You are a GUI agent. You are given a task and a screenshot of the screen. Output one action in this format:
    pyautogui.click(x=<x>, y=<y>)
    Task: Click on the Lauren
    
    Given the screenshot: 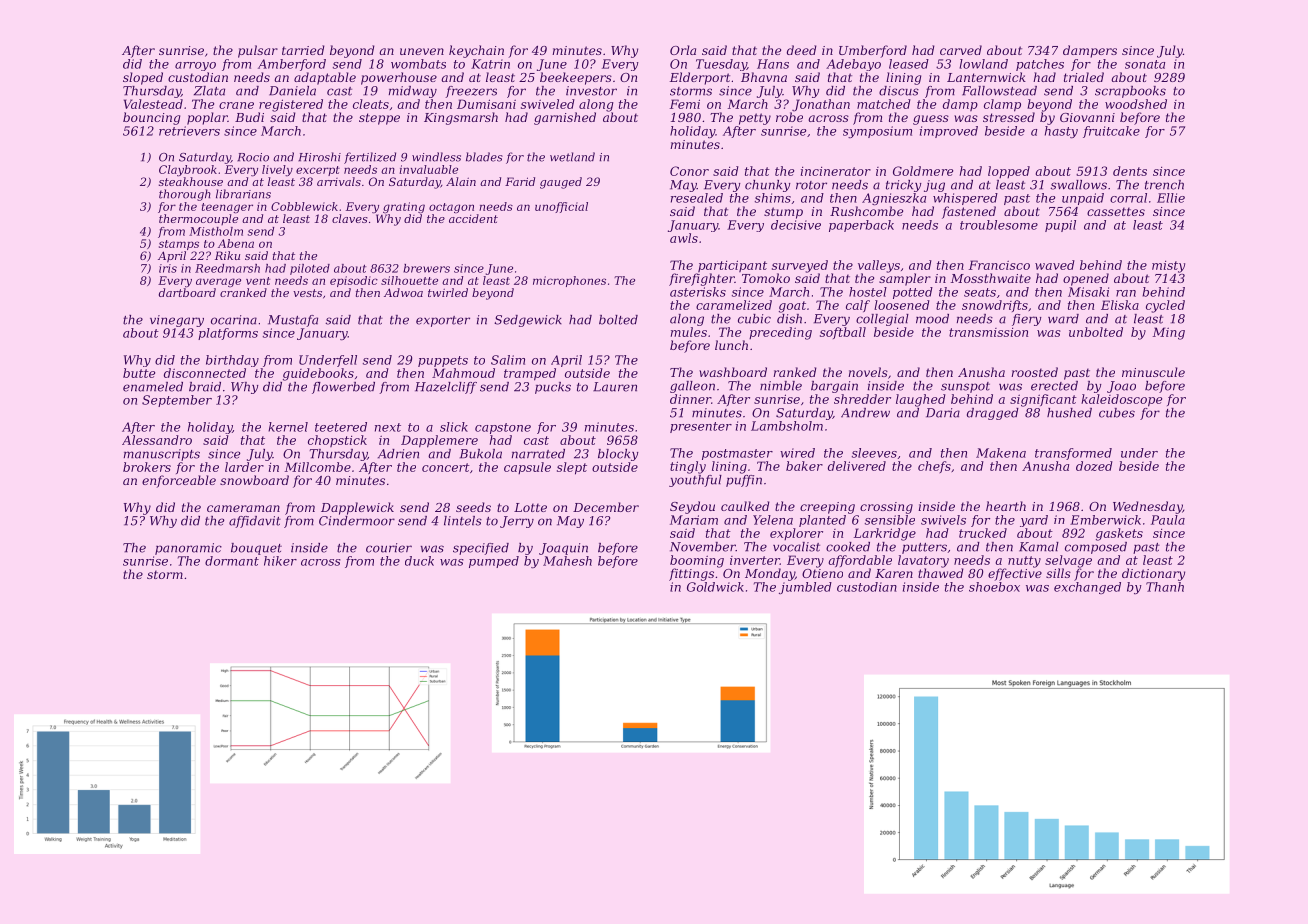 What is the action you would take?
    pyautogui.click(x=615, y=387)
